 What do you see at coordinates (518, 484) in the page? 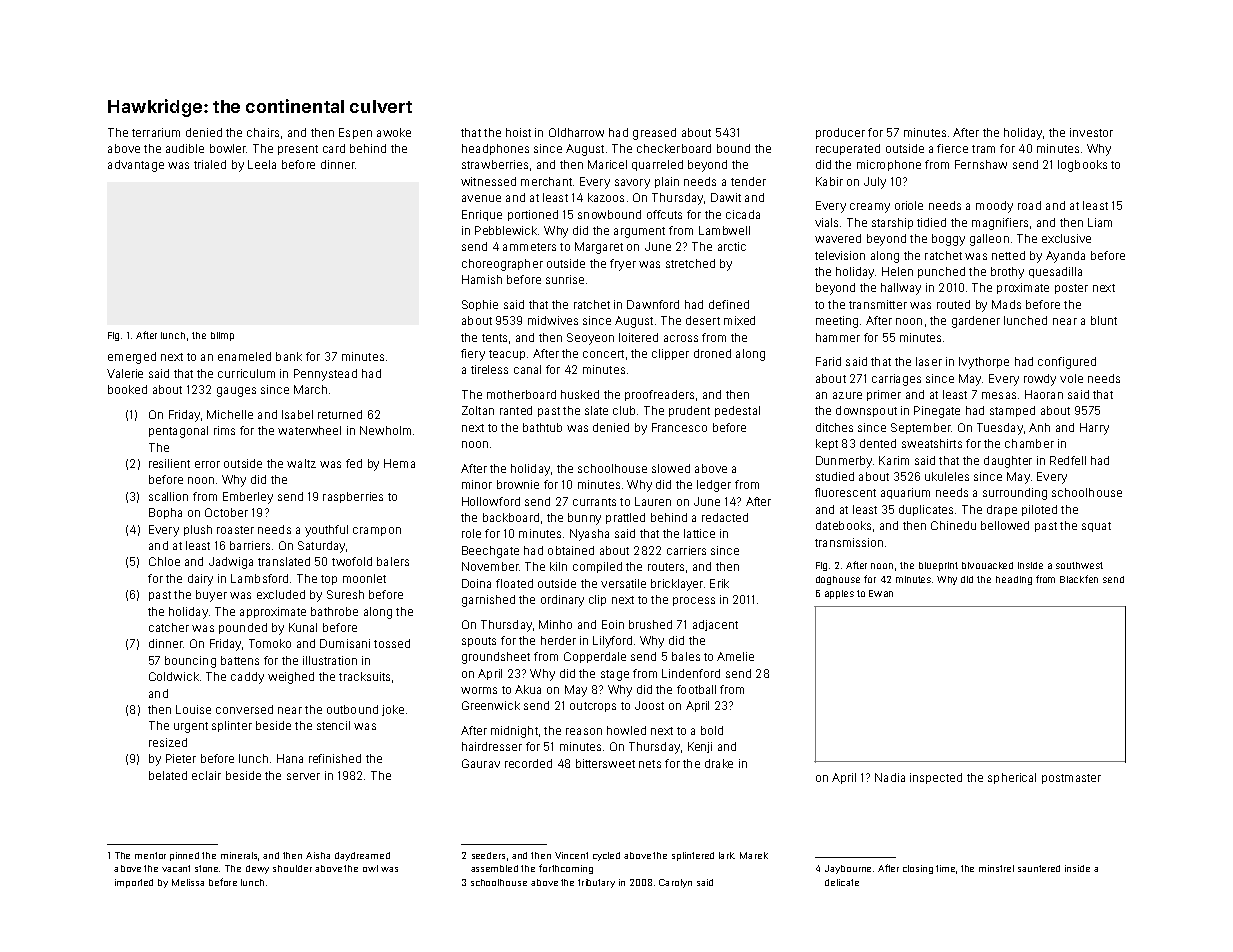
I see `brownie` at bounding box center [518, 484].
